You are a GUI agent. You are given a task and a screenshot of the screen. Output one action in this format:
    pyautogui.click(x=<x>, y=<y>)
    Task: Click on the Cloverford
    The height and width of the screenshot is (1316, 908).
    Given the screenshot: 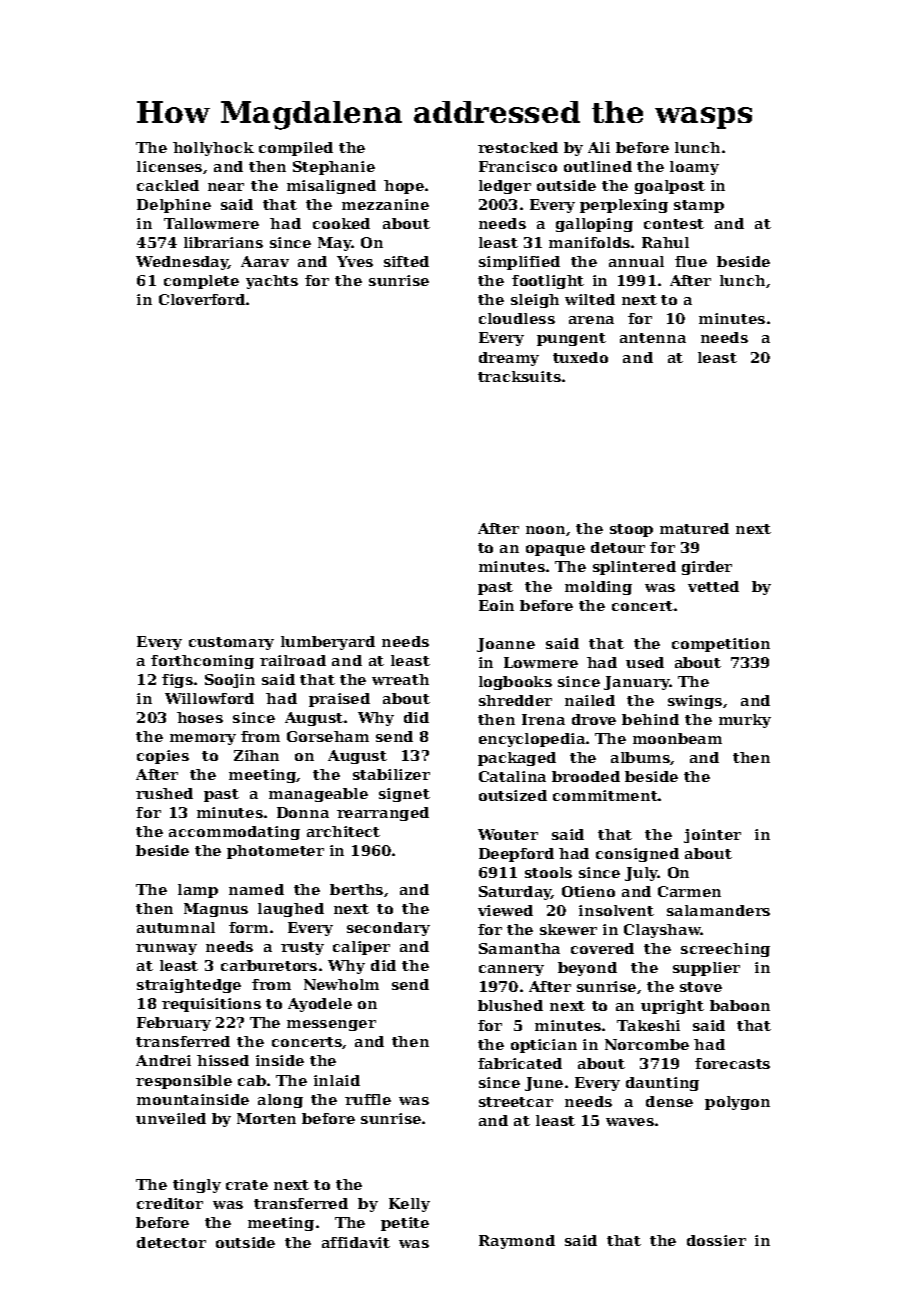 What is the action you would take?
    pyautogui.click(x=202, y=299)
